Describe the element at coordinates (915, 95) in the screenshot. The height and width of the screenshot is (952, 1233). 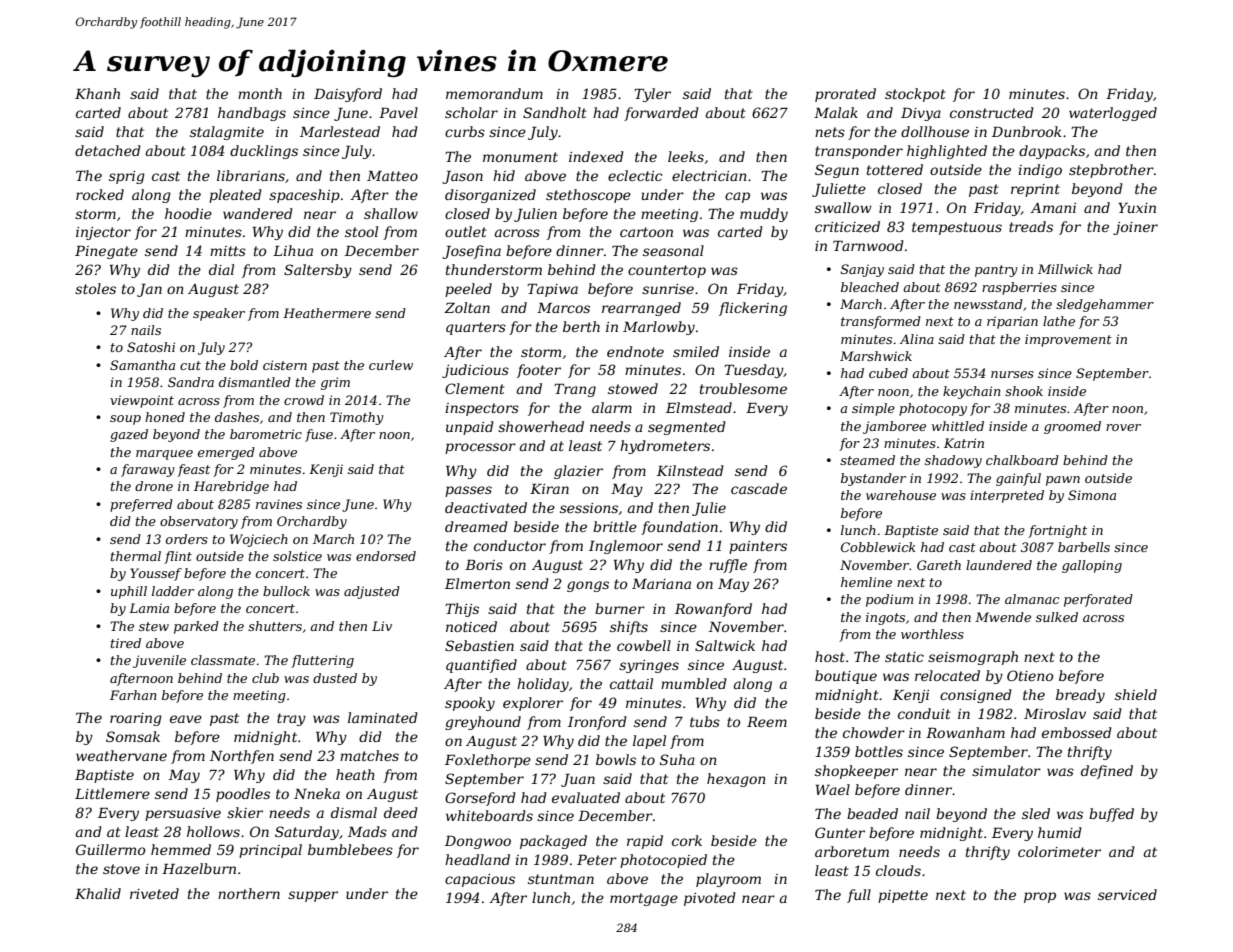
I see `stockpot` at that location.
